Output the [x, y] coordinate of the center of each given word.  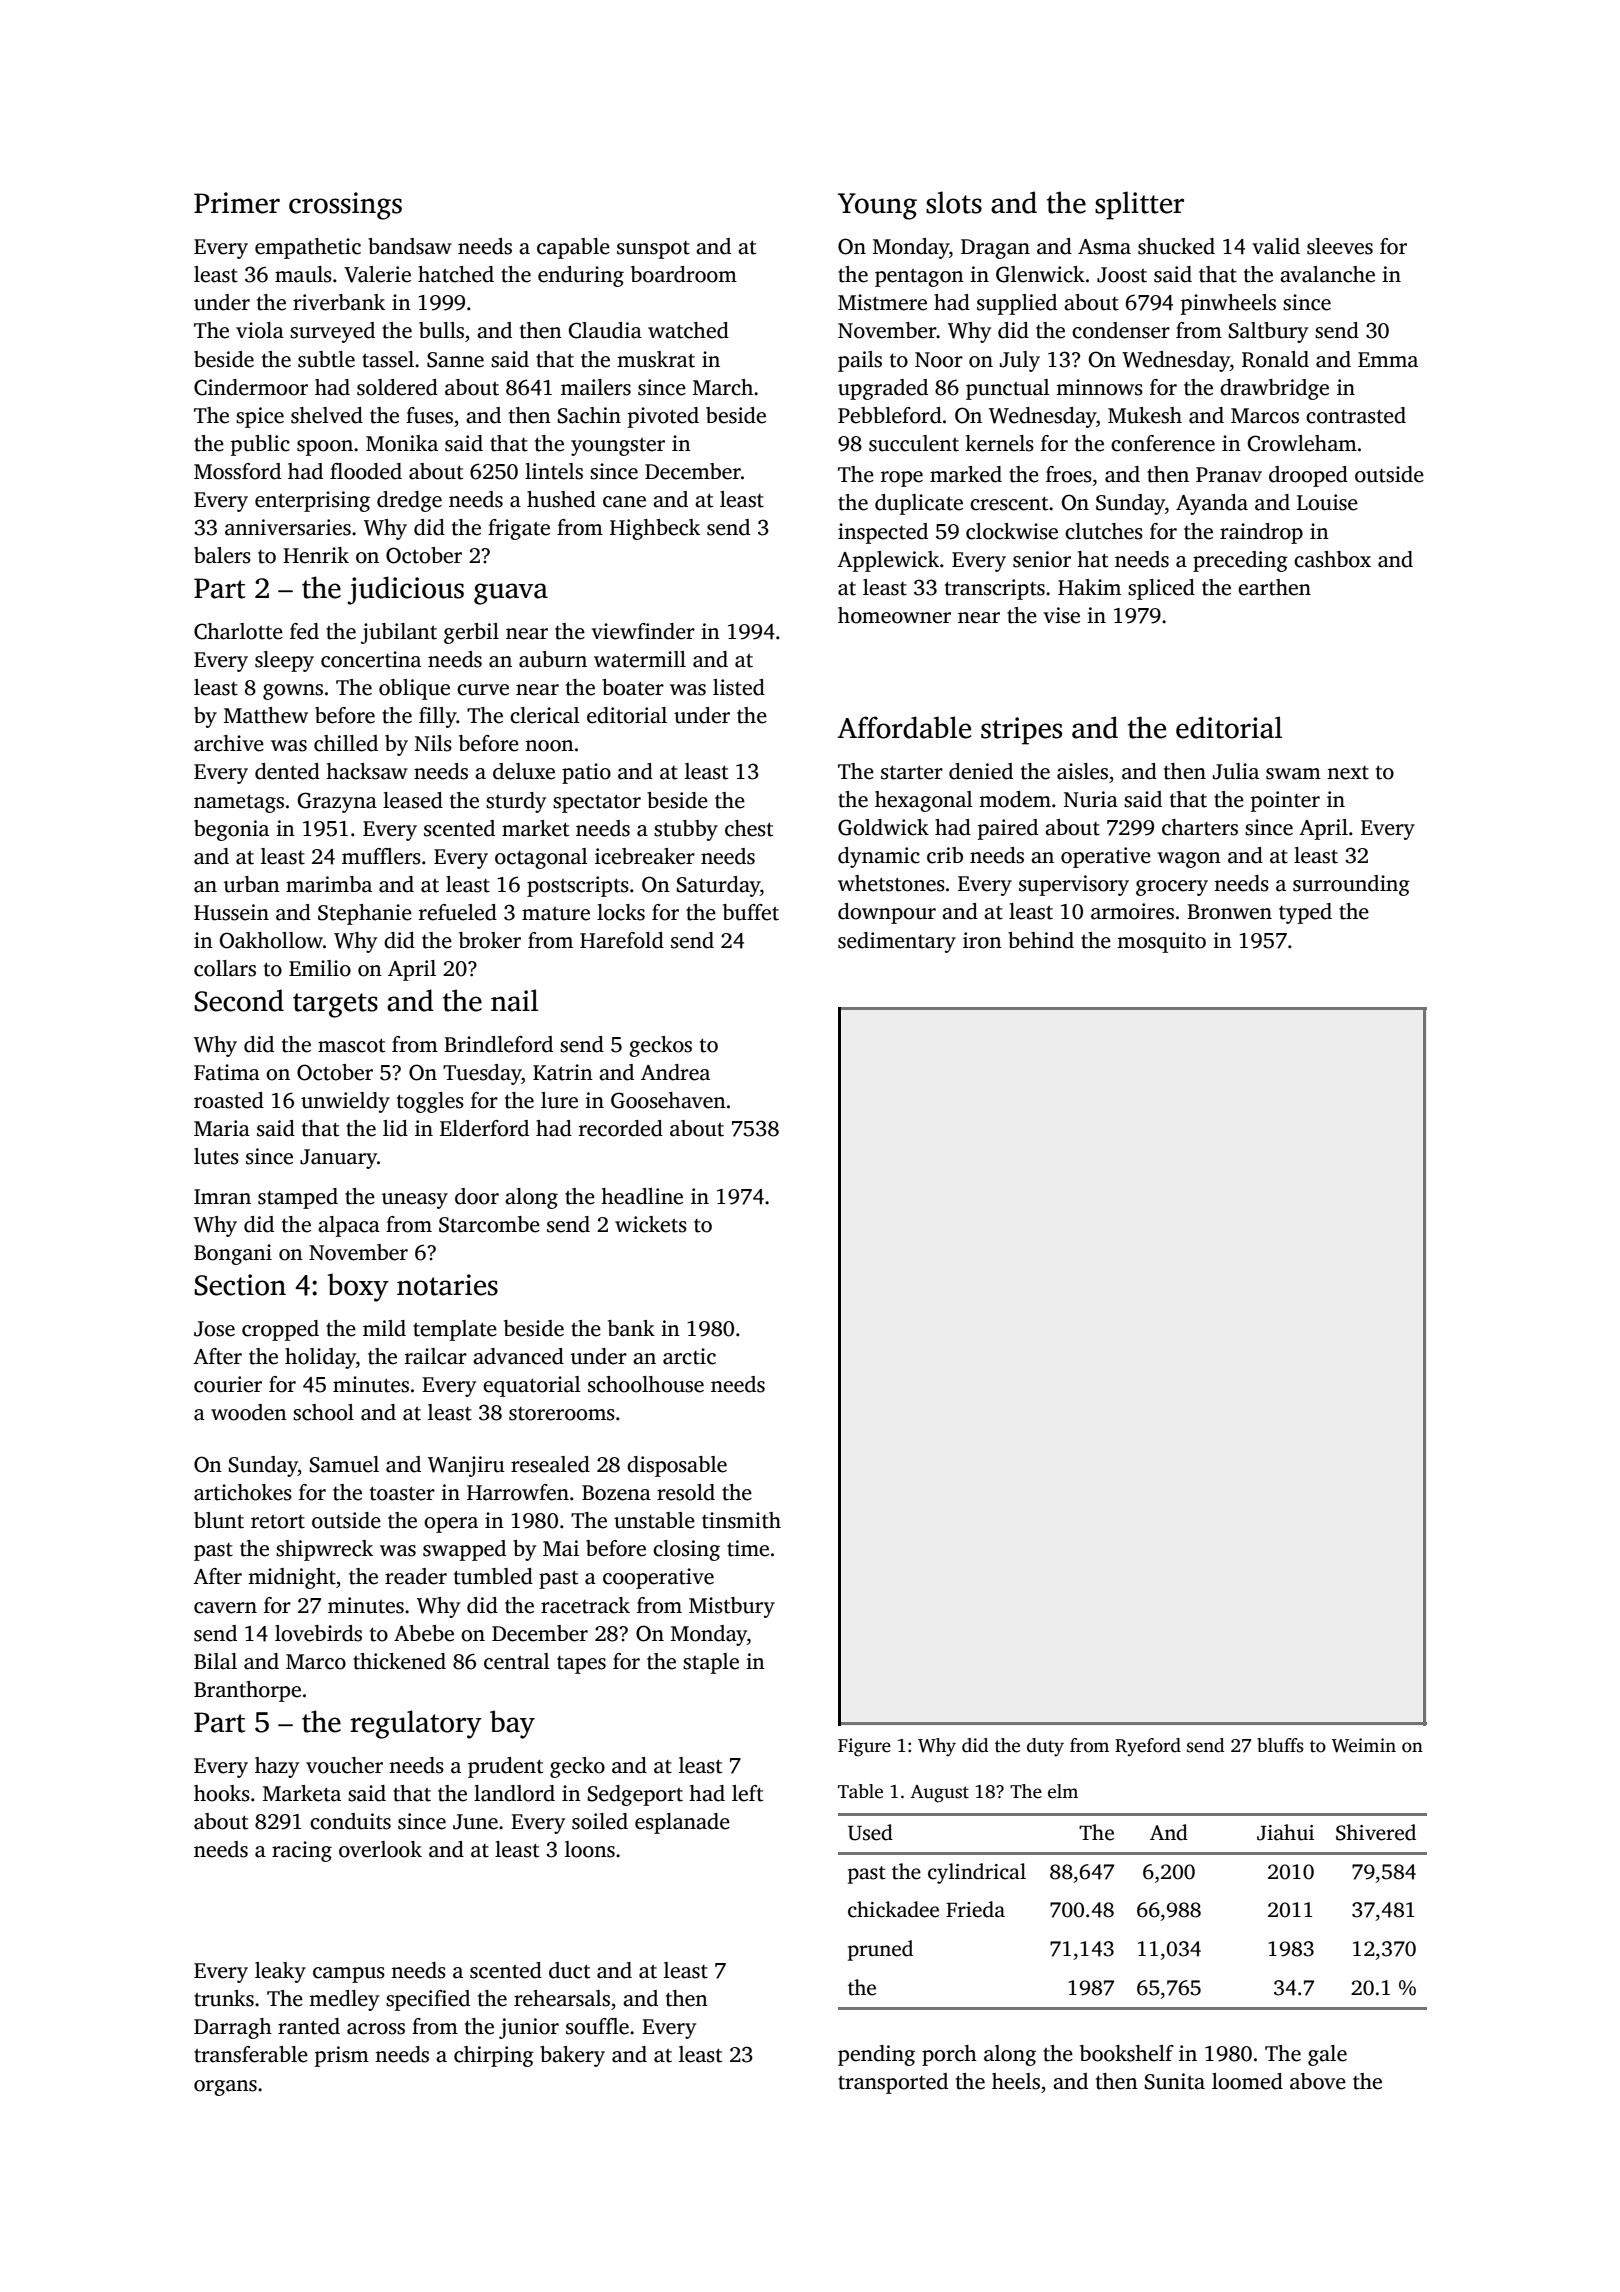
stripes [1021, 731]
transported [893, 2083]
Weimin [1364, 1745]
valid [1276, 246]
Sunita [1174, 2081]
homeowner [894, 615]
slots [954, 202]
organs [225, 2088]
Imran [222, 1197]
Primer [237, 203]
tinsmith [741, 1520]
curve [483, 690]
